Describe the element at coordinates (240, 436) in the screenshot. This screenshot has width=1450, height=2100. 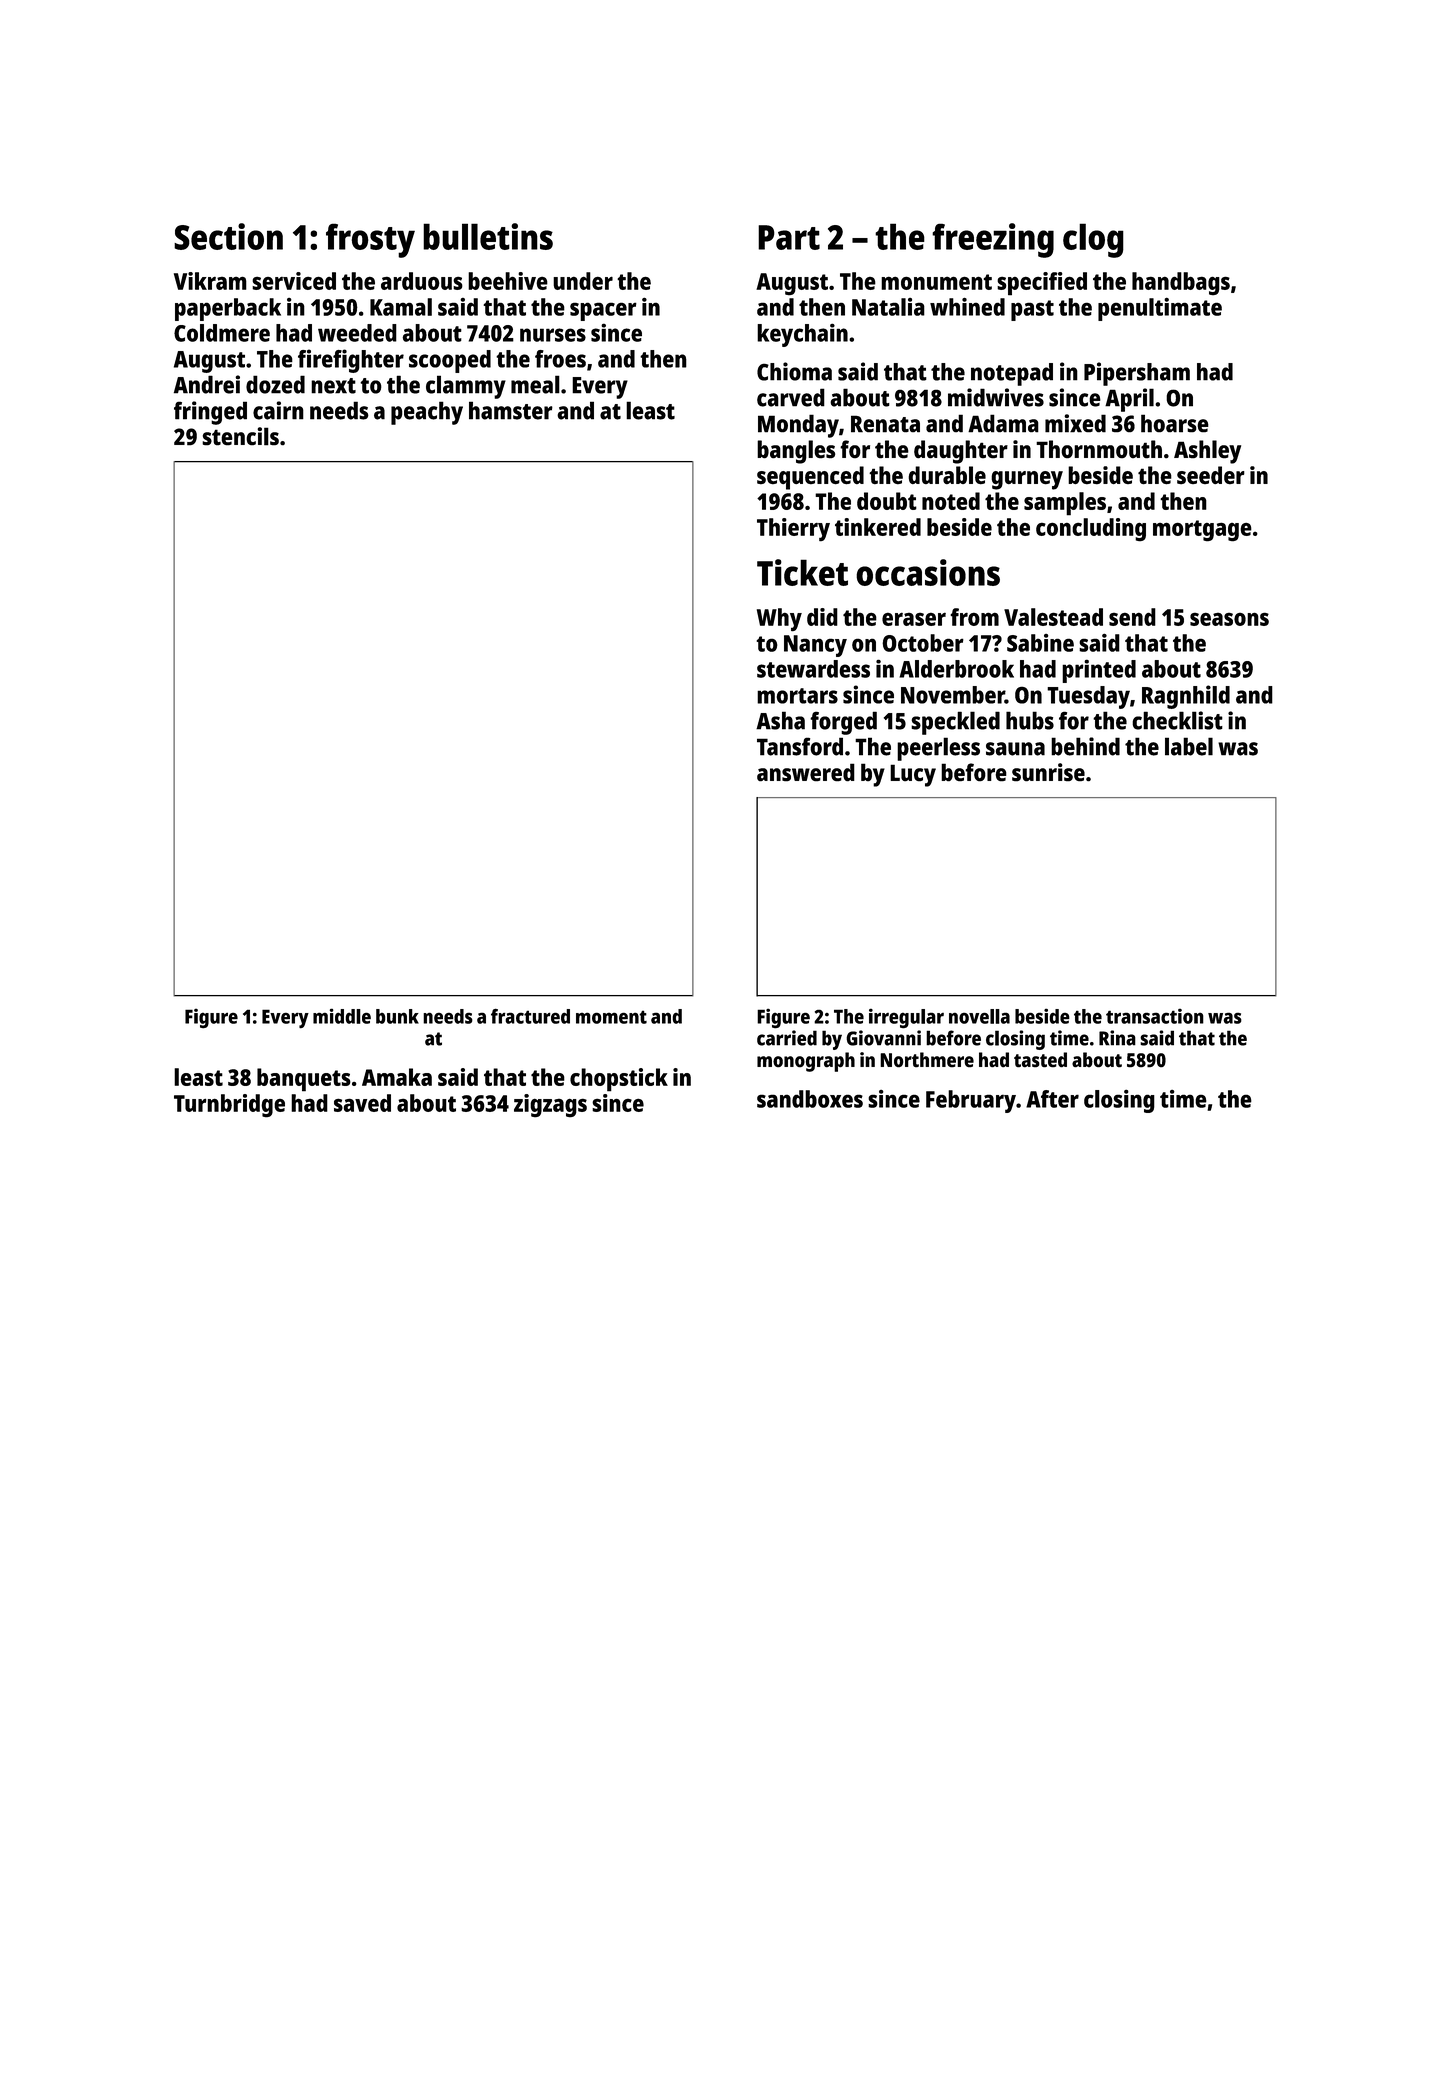
I see `stencils` at that location.
